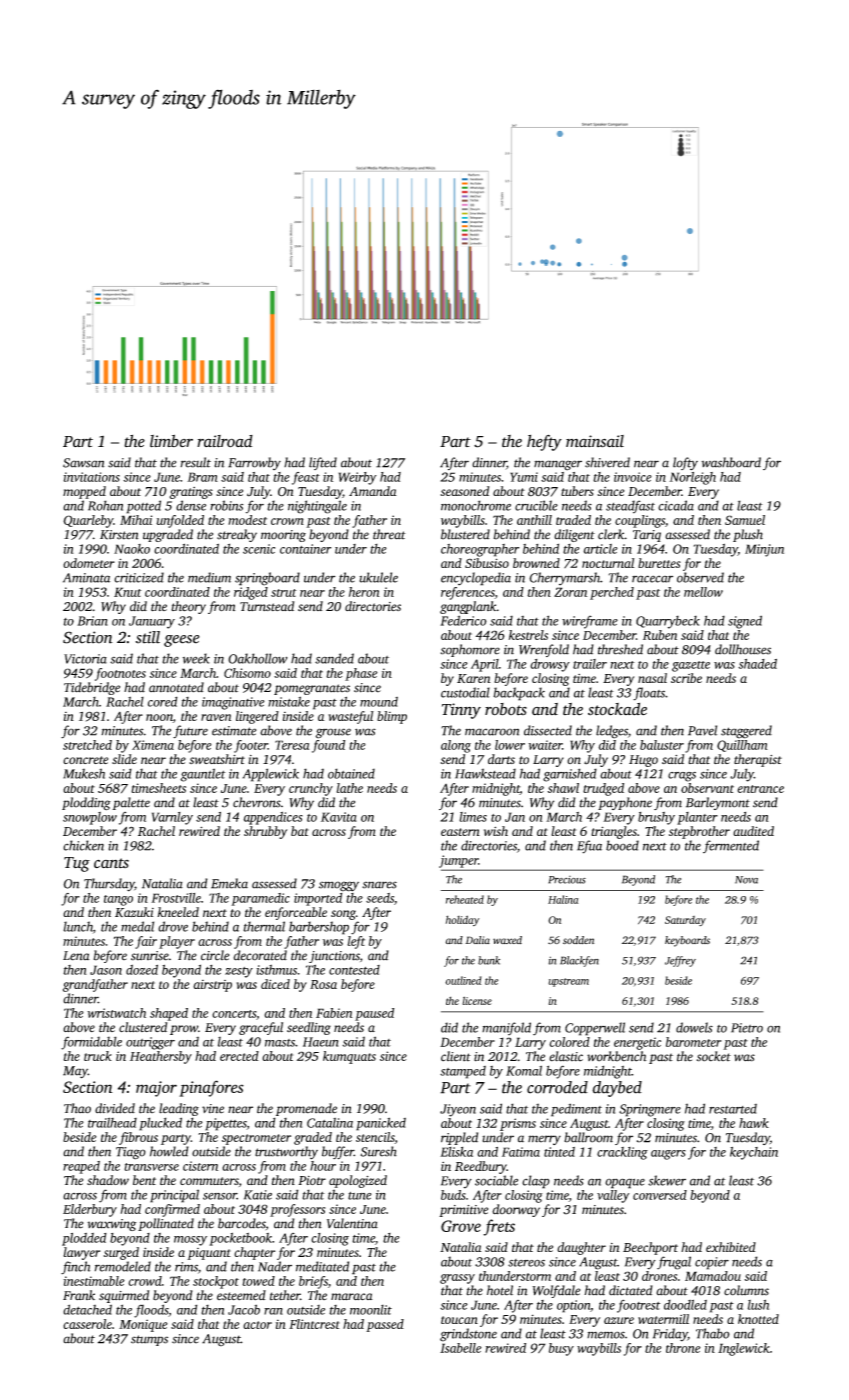 The height and width of the screenshot is (1400, 849). Describe the element at coordinates (456, 1056) in the screenshot. I see `client` at that location.
